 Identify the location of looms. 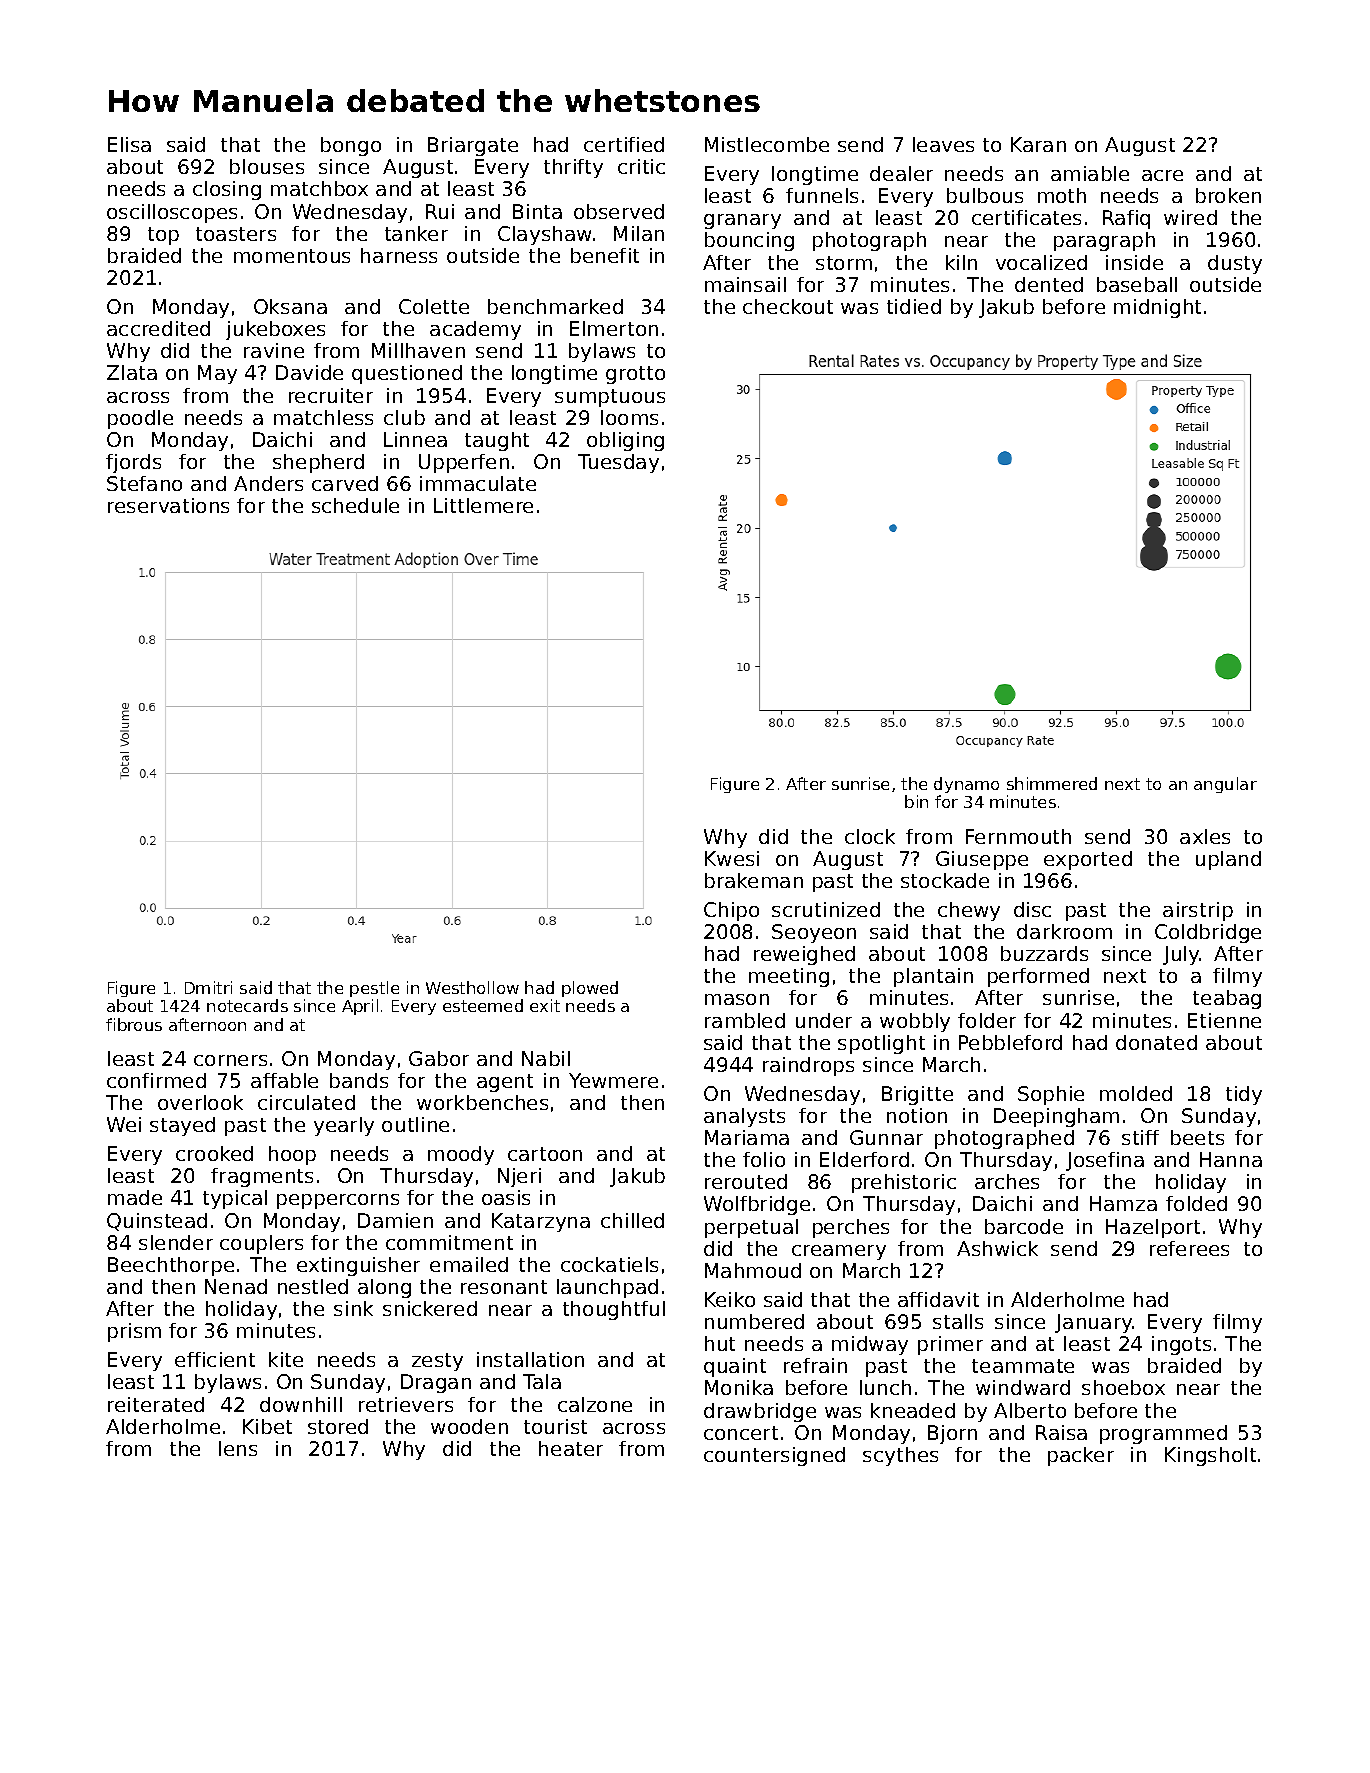
(629, 417).
